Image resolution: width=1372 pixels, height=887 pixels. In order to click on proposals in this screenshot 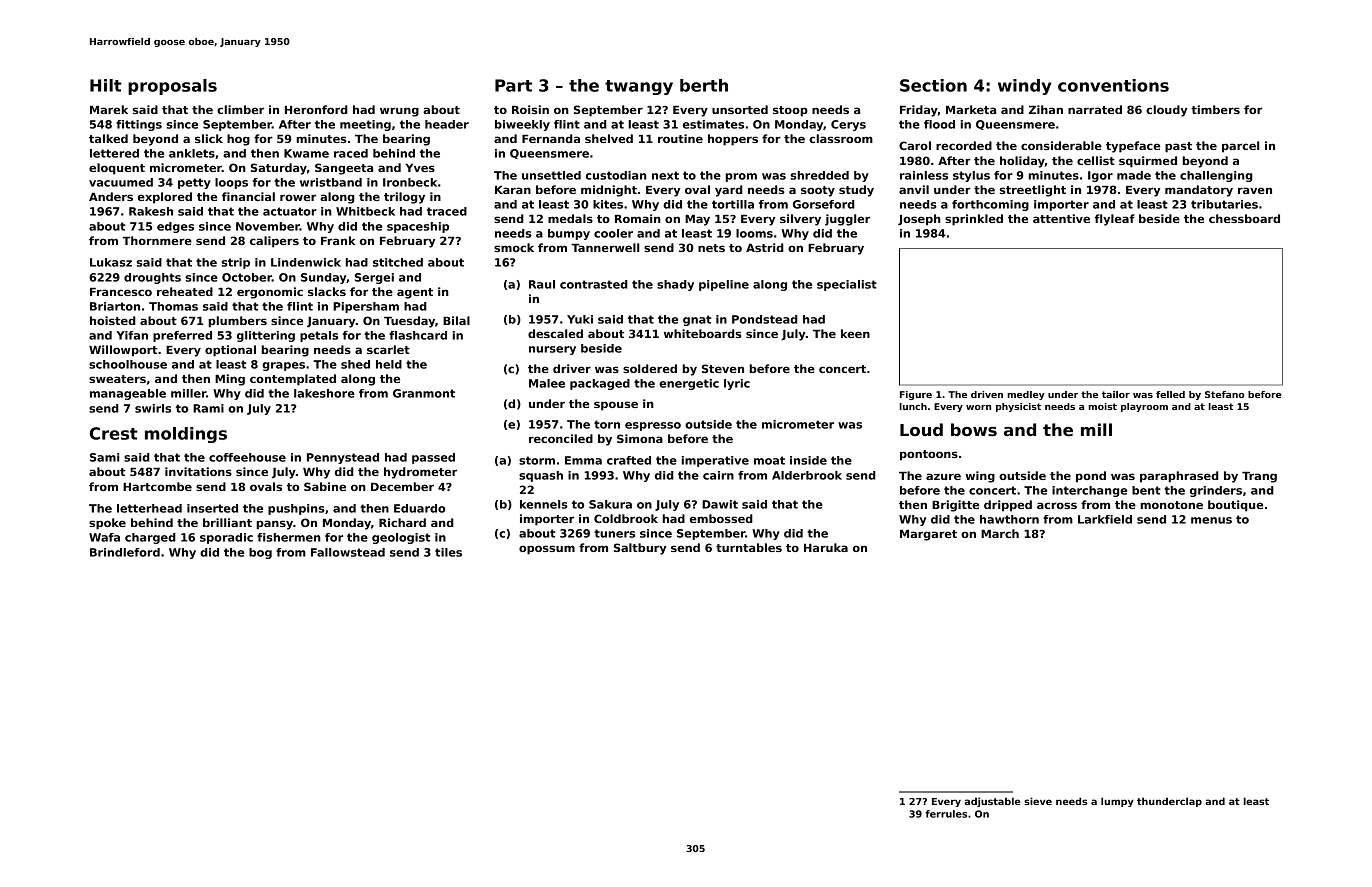, I will do `click(172, 87)`.
